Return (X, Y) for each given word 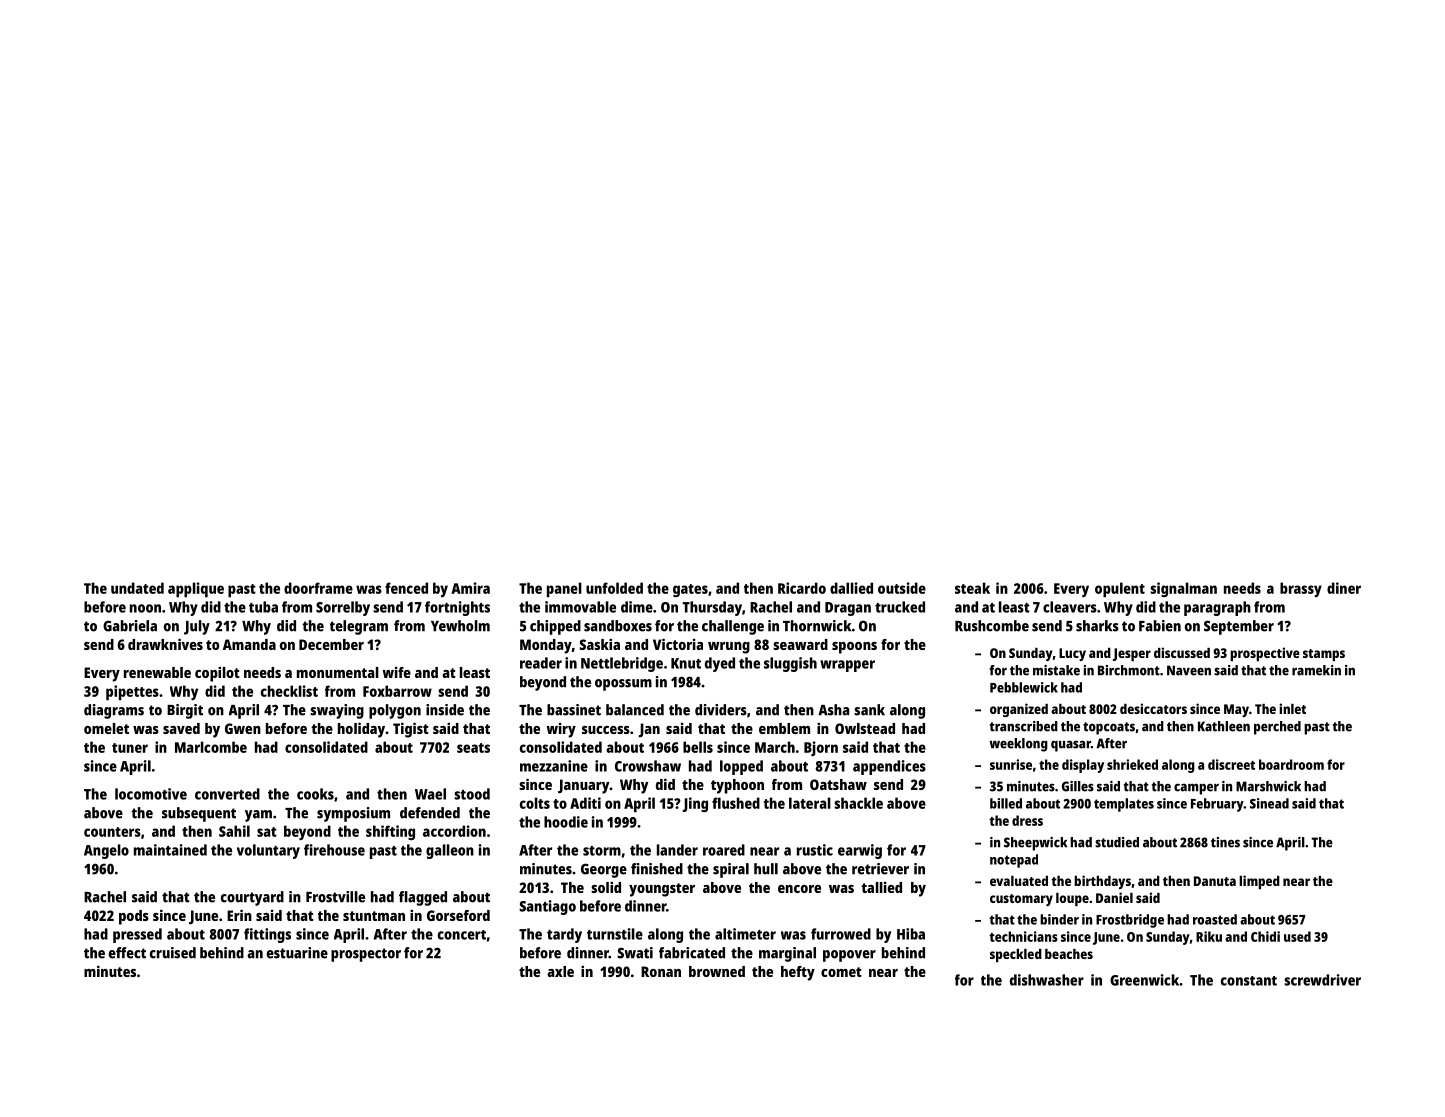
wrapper (847, 666)
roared (724, 850)
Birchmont (1129, 670)
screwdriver (1322, 980)
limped (1259, 882)
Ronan (661, 971)
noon (145, 608)
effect (127, 953)
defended (430, 813)
